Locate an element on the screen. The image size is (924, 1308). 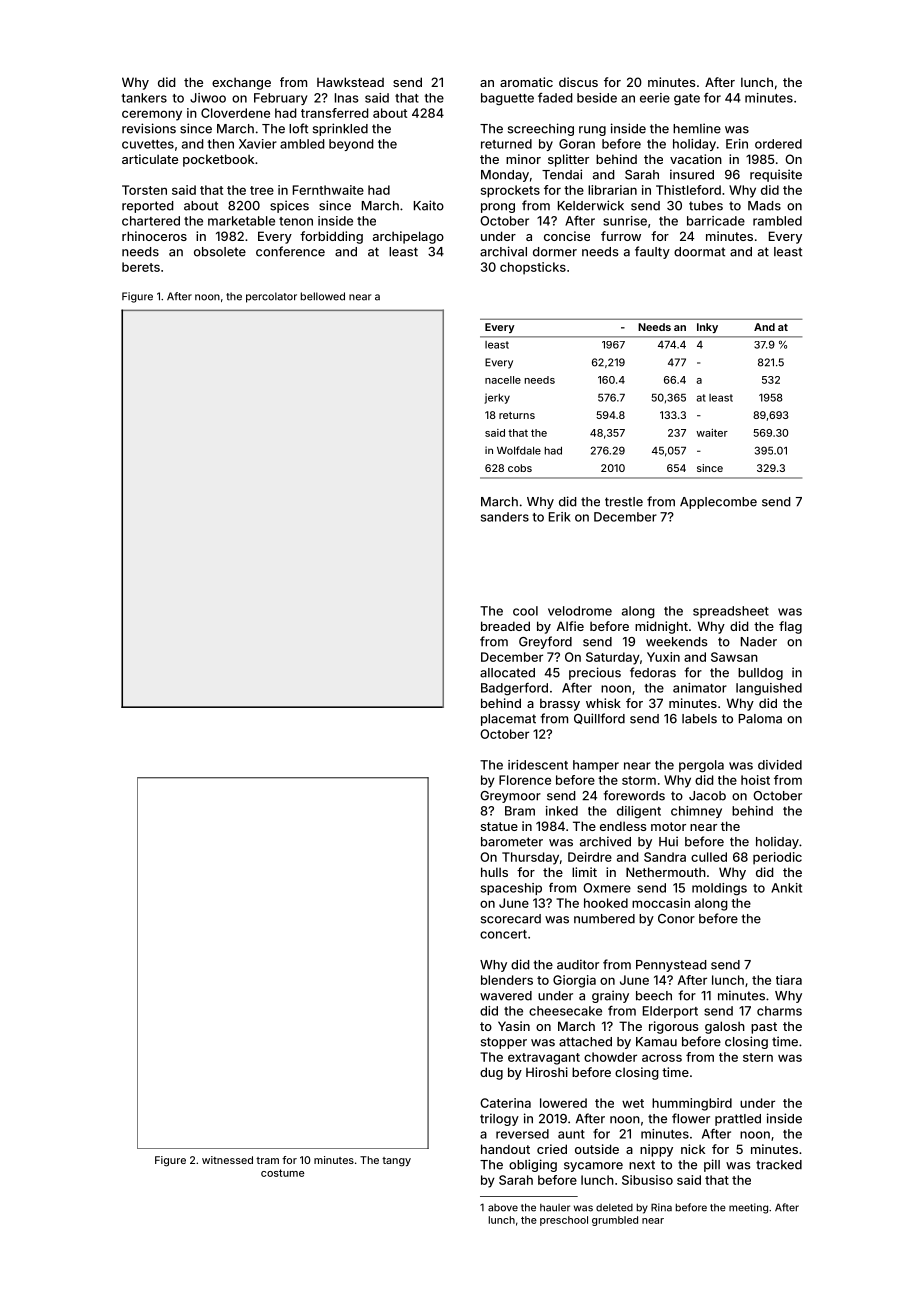
numbered is located at coordinates (604, 919).
